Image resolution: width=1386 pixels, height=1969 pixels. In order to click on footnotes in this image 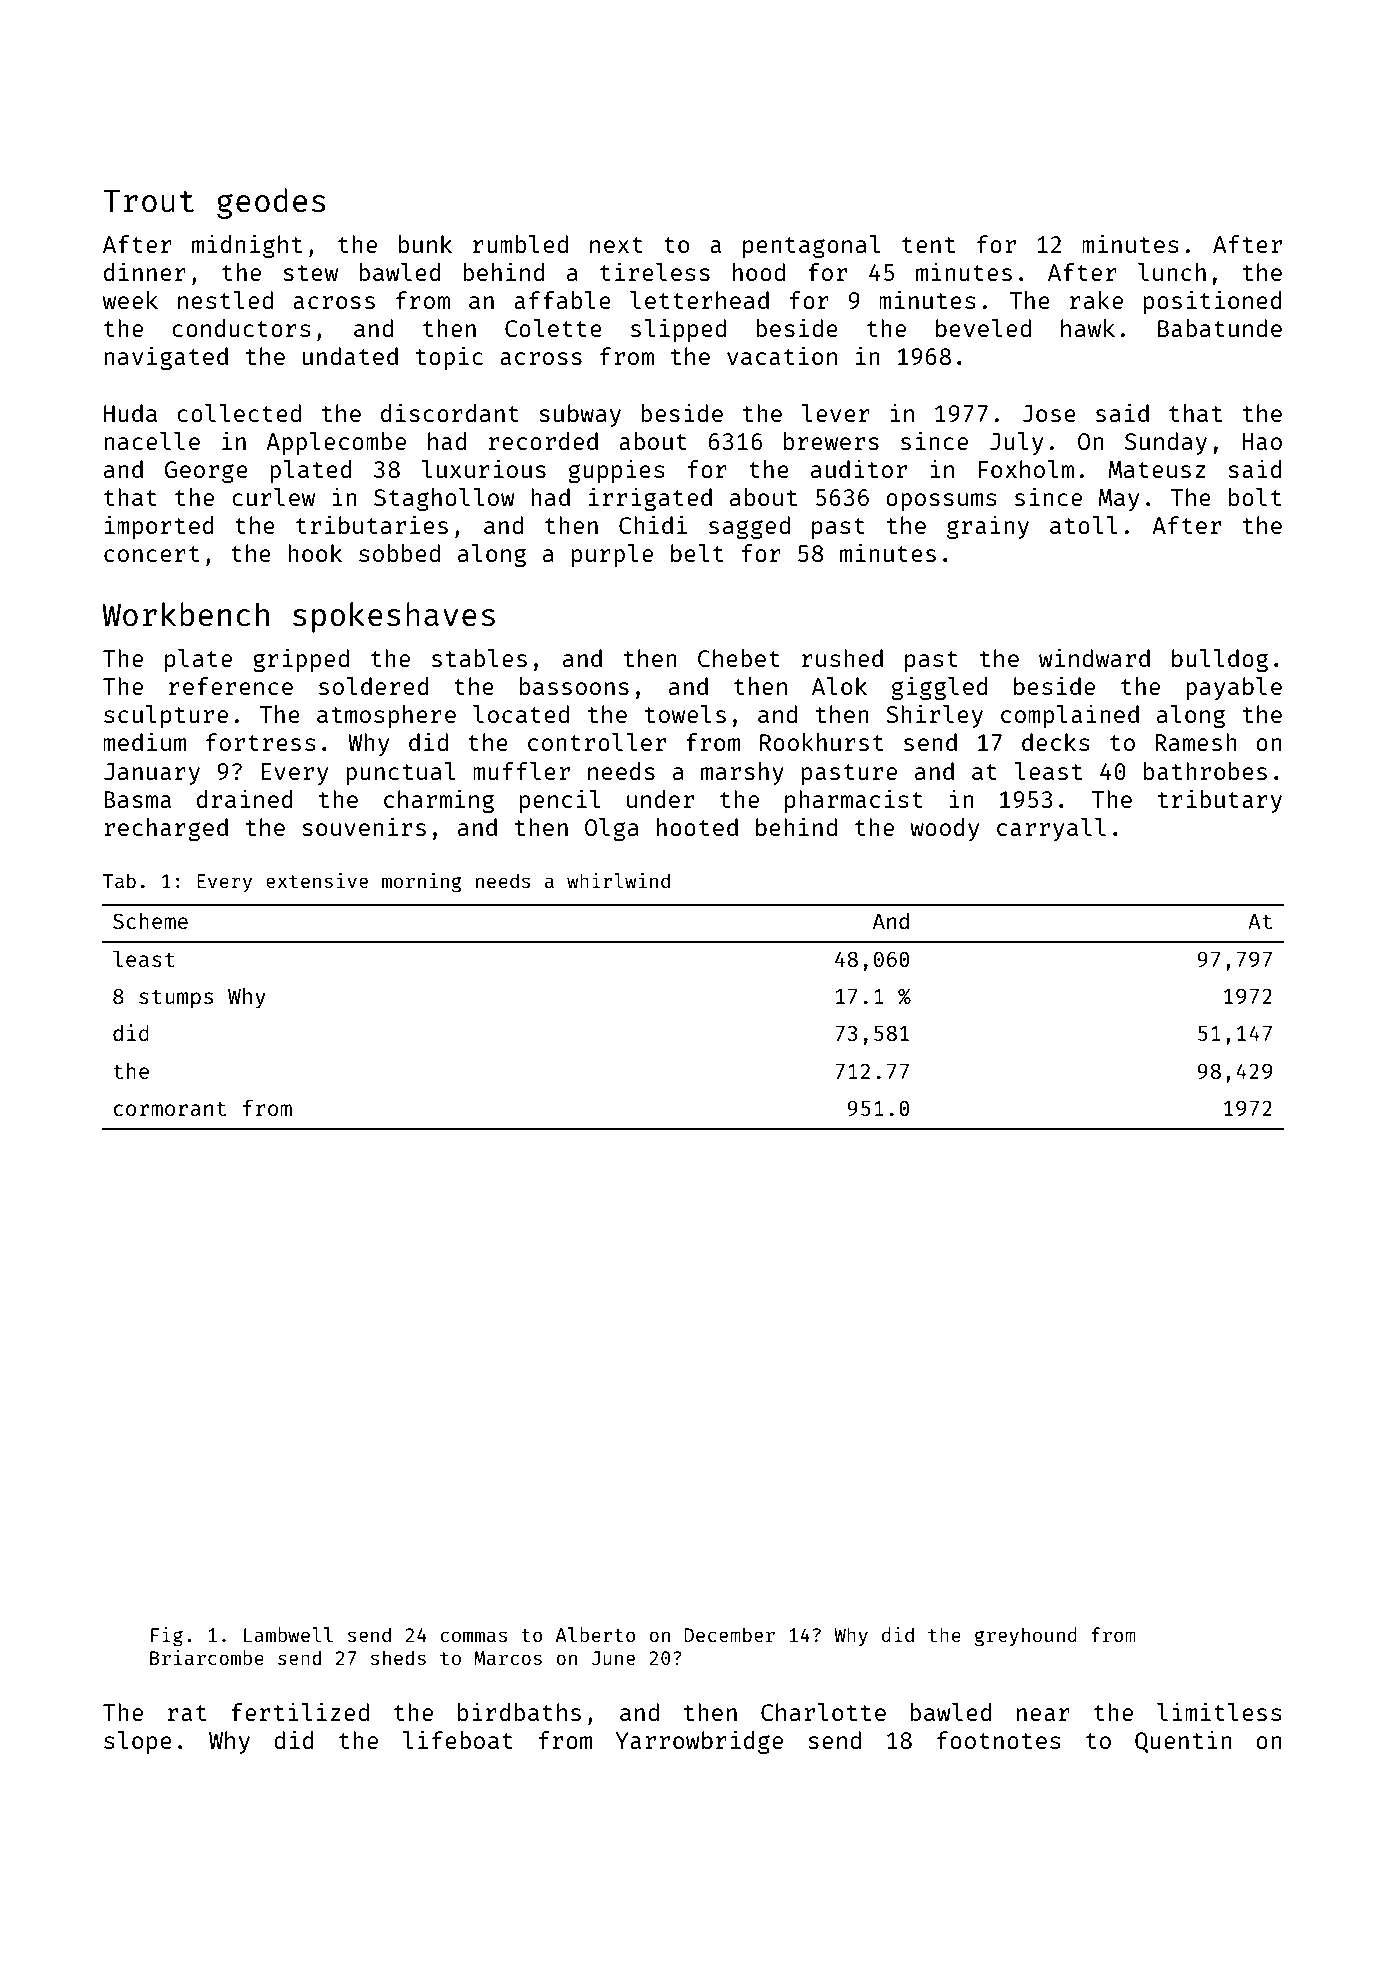, I will do `click(998, 1740)`.
